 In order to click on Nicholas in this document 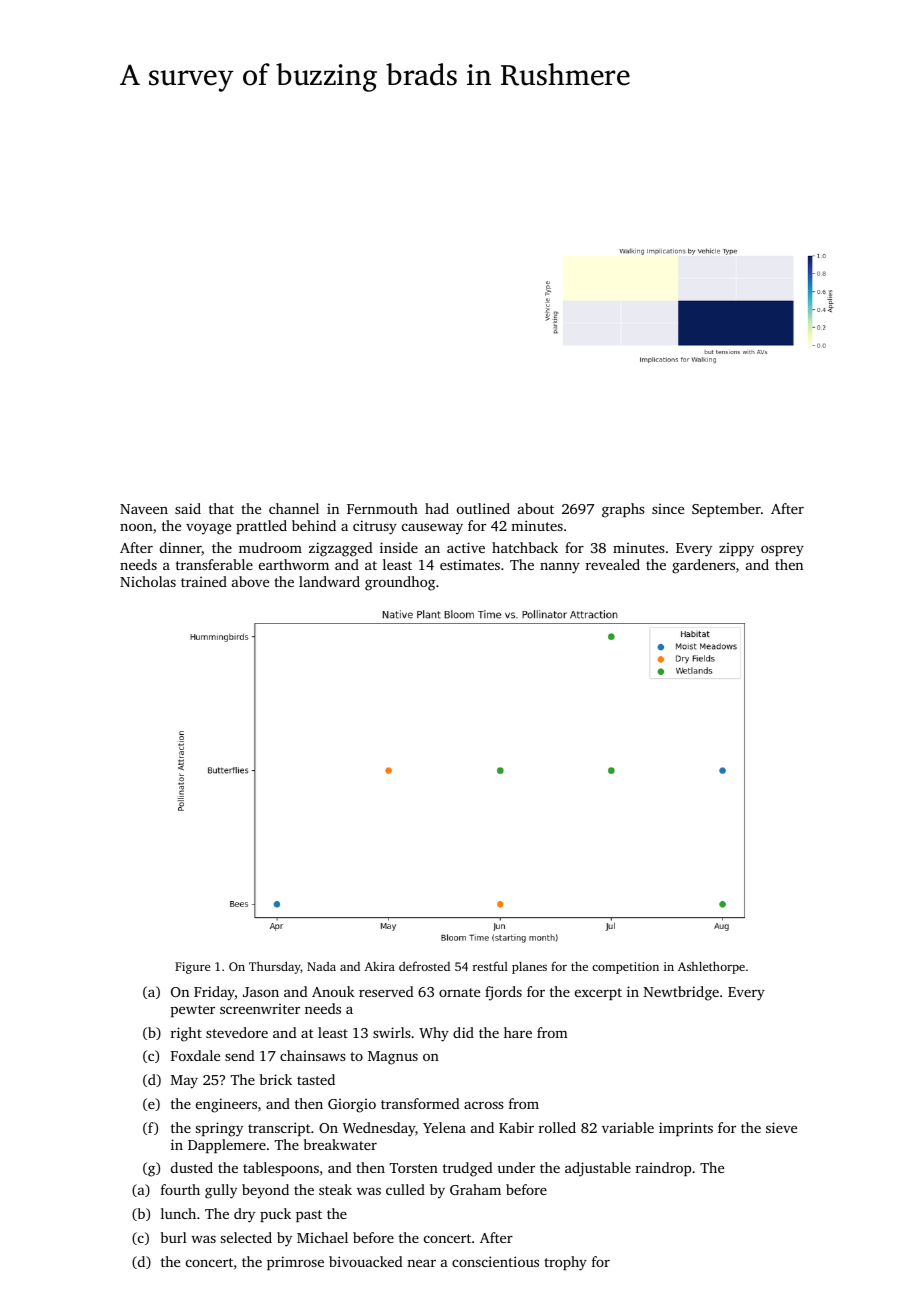, I will do `click(148, 581)`.
